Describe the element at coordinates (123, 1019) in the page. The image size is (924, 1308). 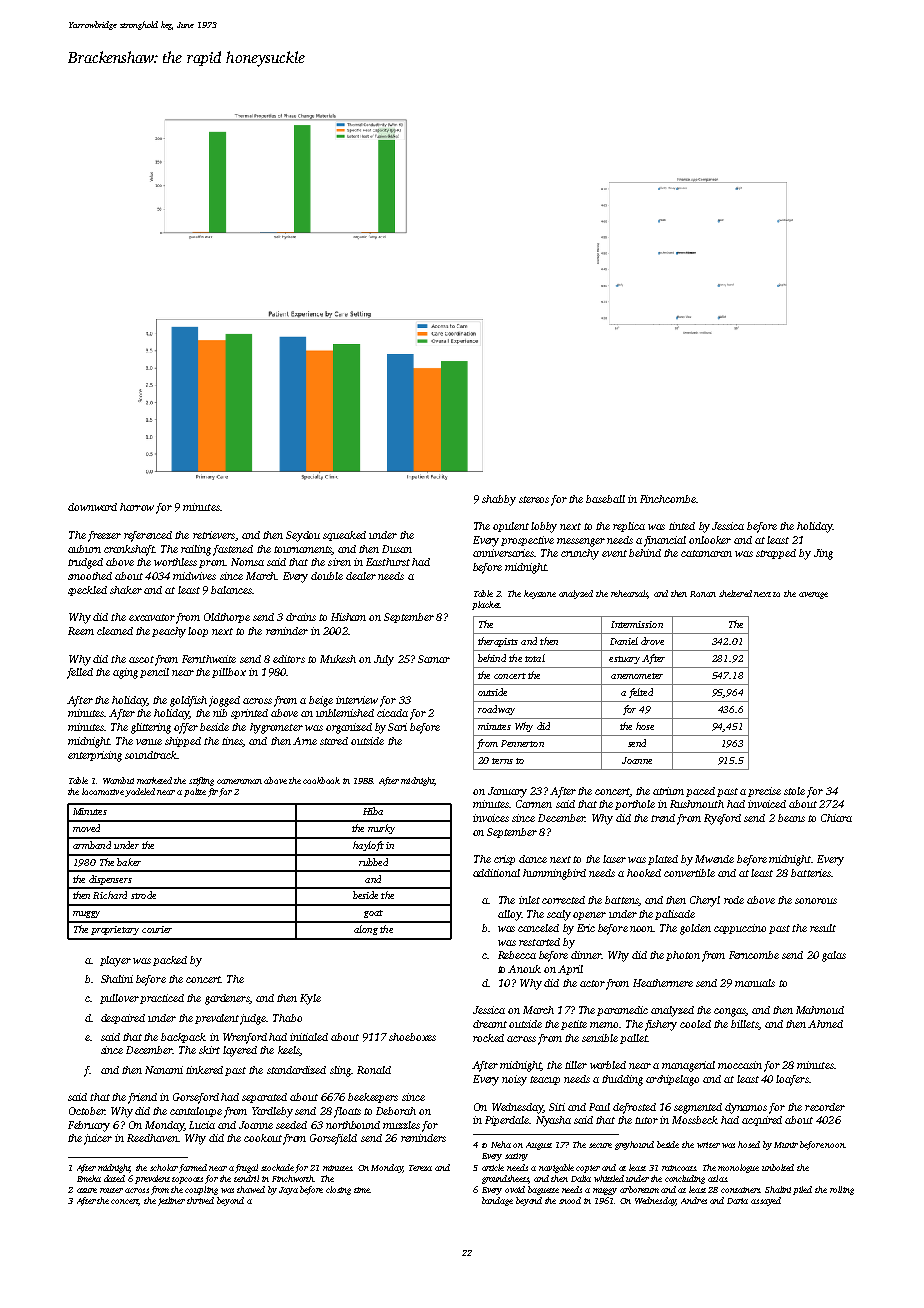
I see `despaired` at that location.
